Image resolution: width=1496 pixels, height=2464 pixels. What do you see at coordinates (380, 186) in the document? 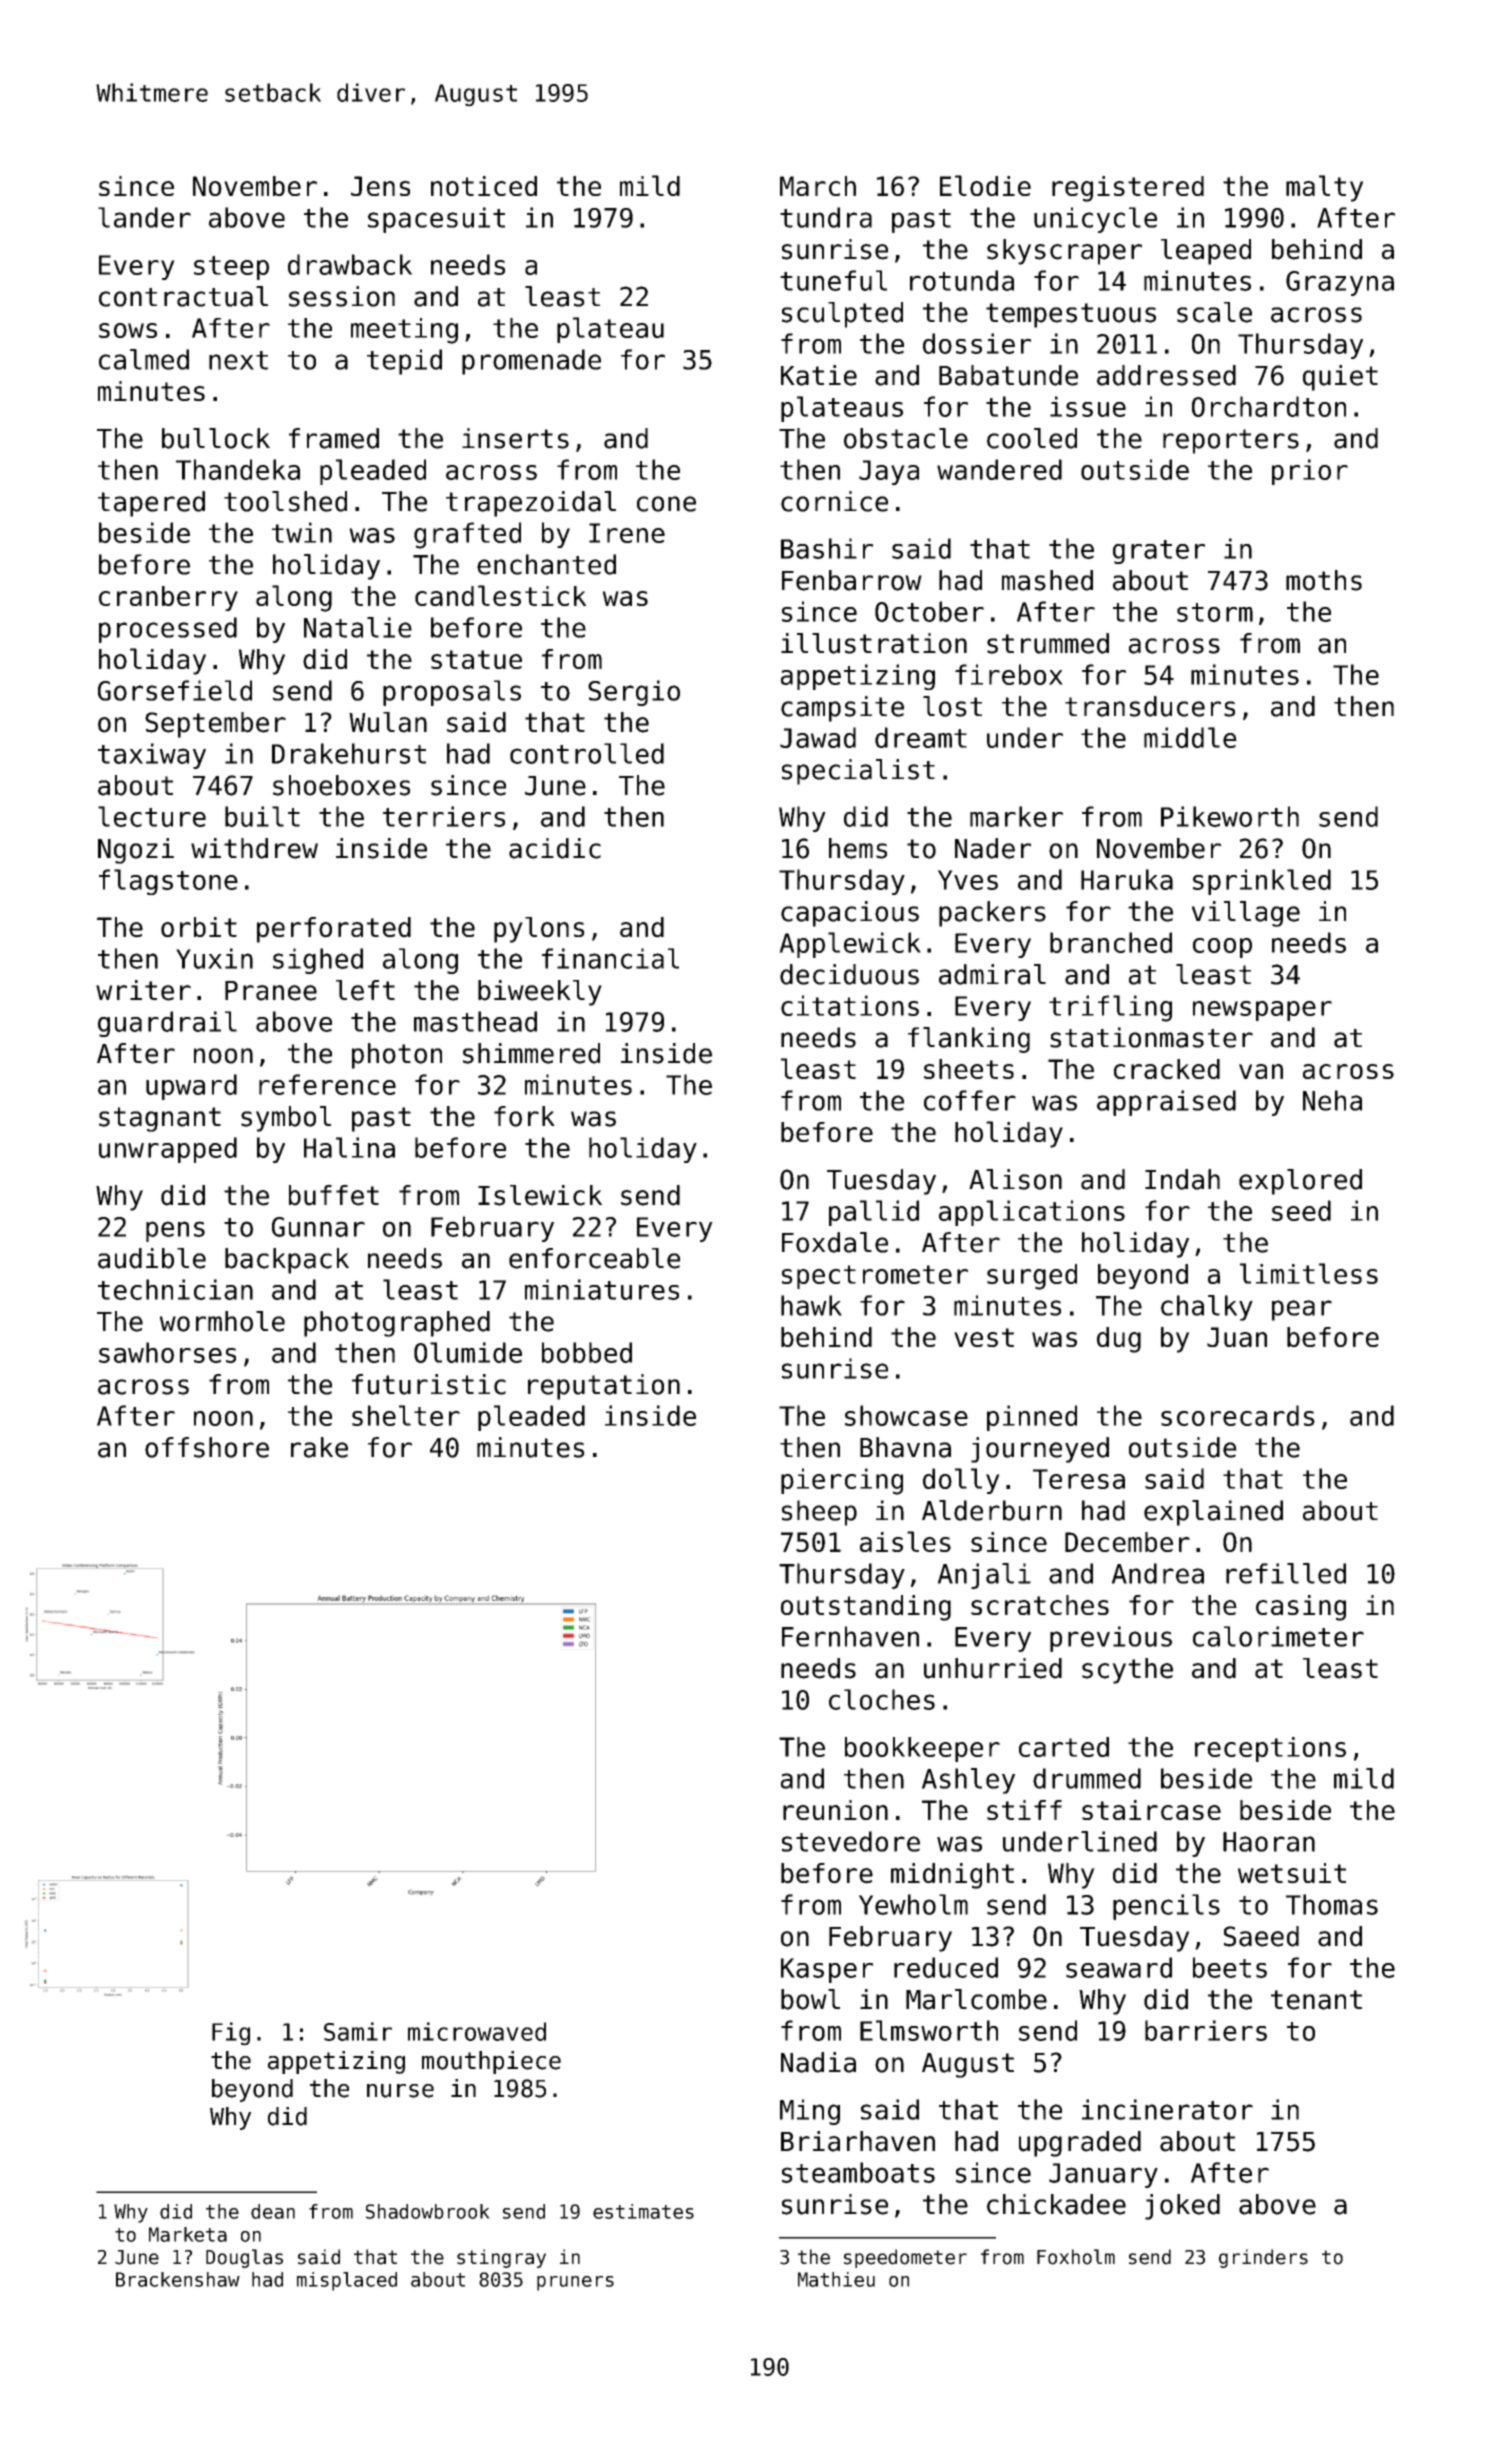
I see `Jens` at bounding box center [380, 186].
